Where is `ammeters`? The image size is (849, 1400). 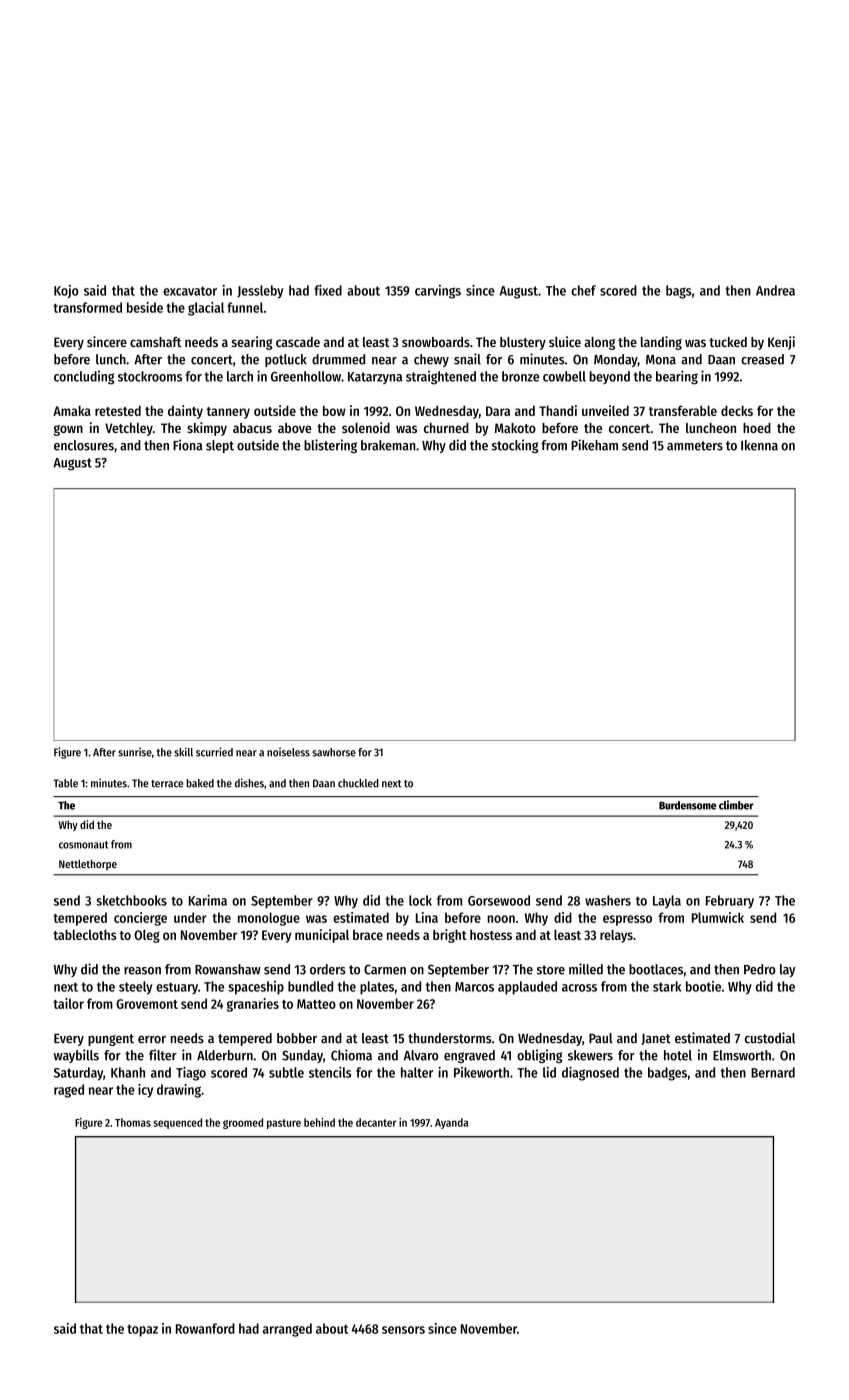
ammeters is located at coordinates (695, 446).
